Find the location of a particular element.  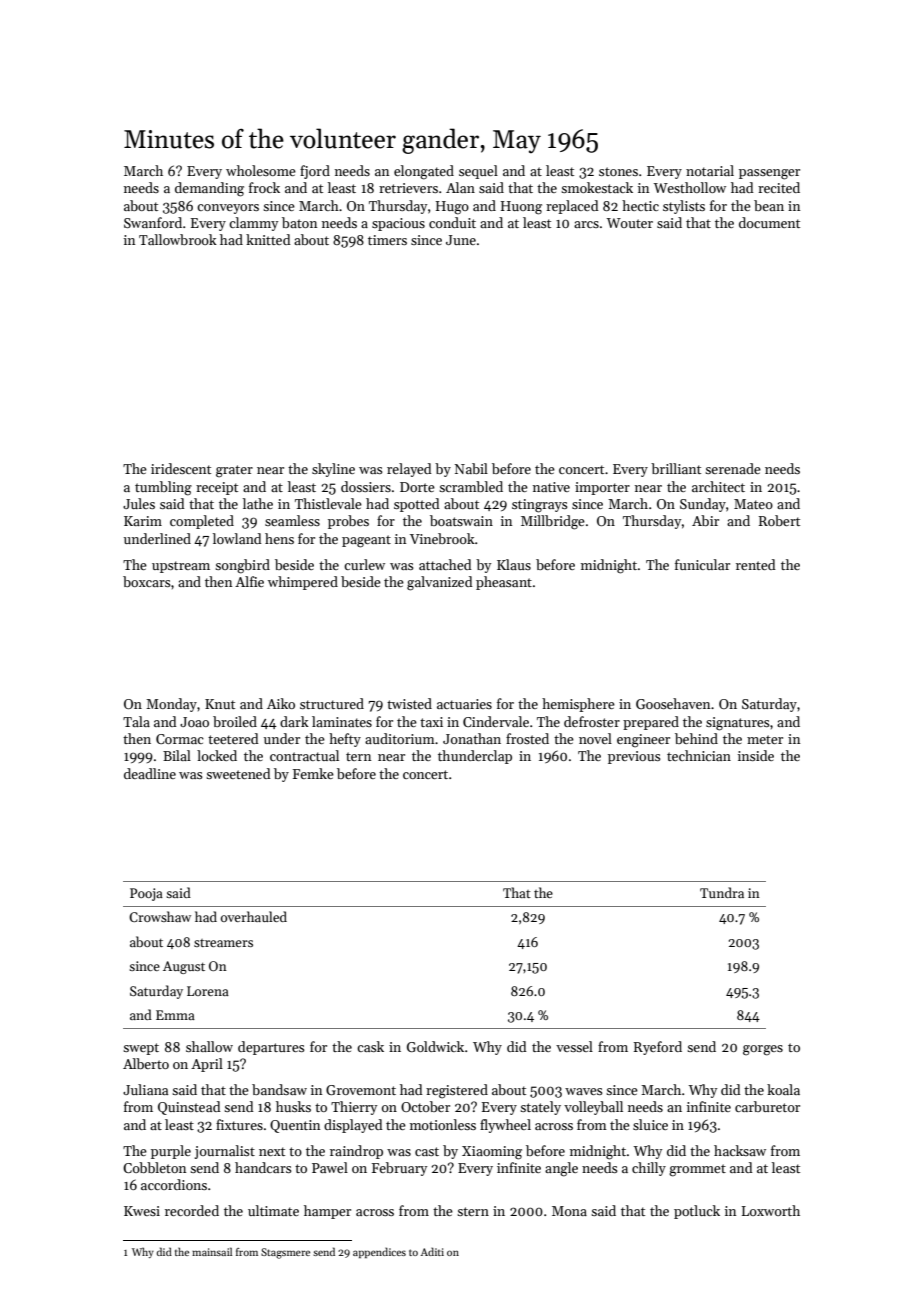

June is located at coordinates (461, 240).
